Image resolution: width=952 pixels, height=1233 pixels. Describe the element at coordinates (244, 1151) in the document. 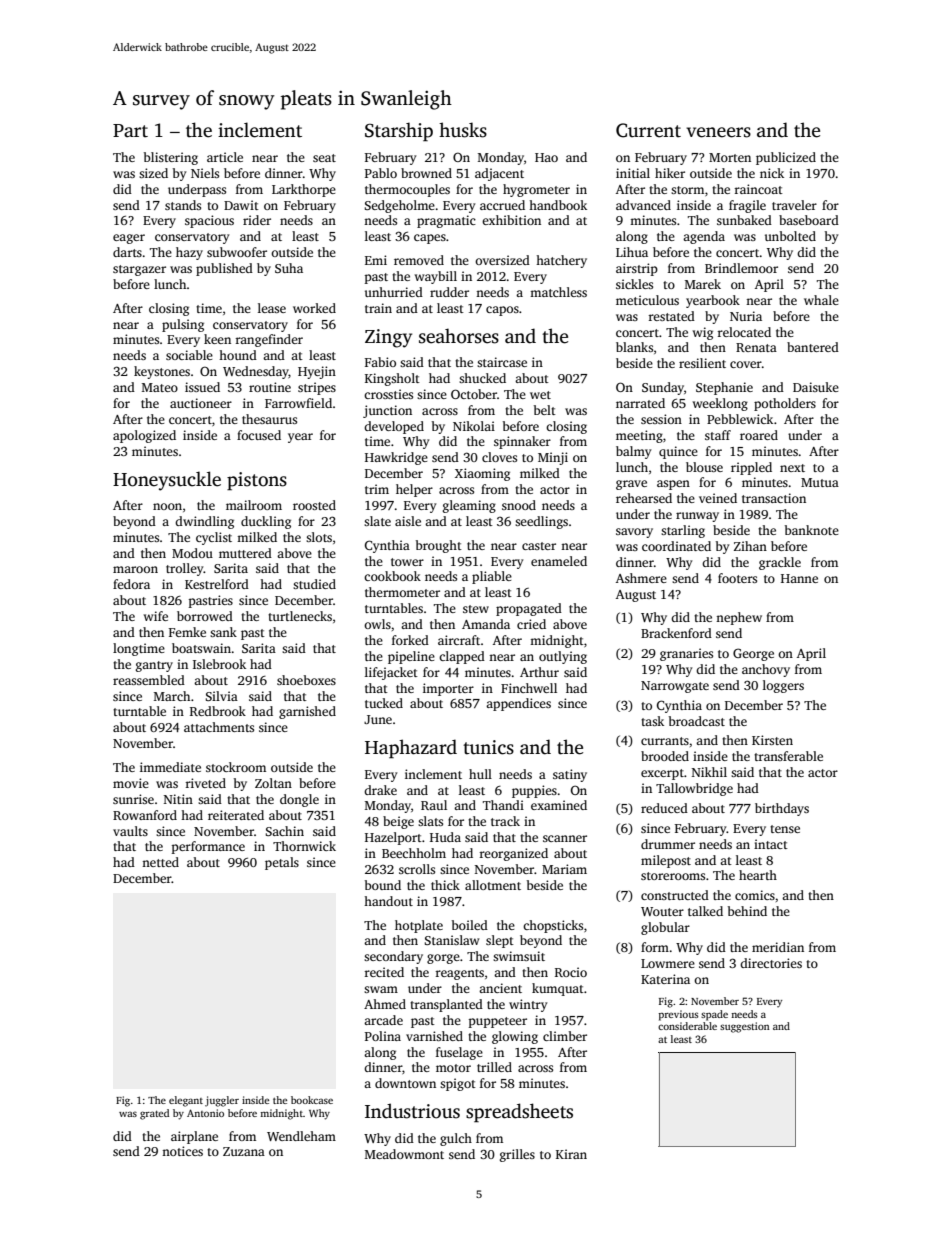

I see `Zuzana` at that location.
